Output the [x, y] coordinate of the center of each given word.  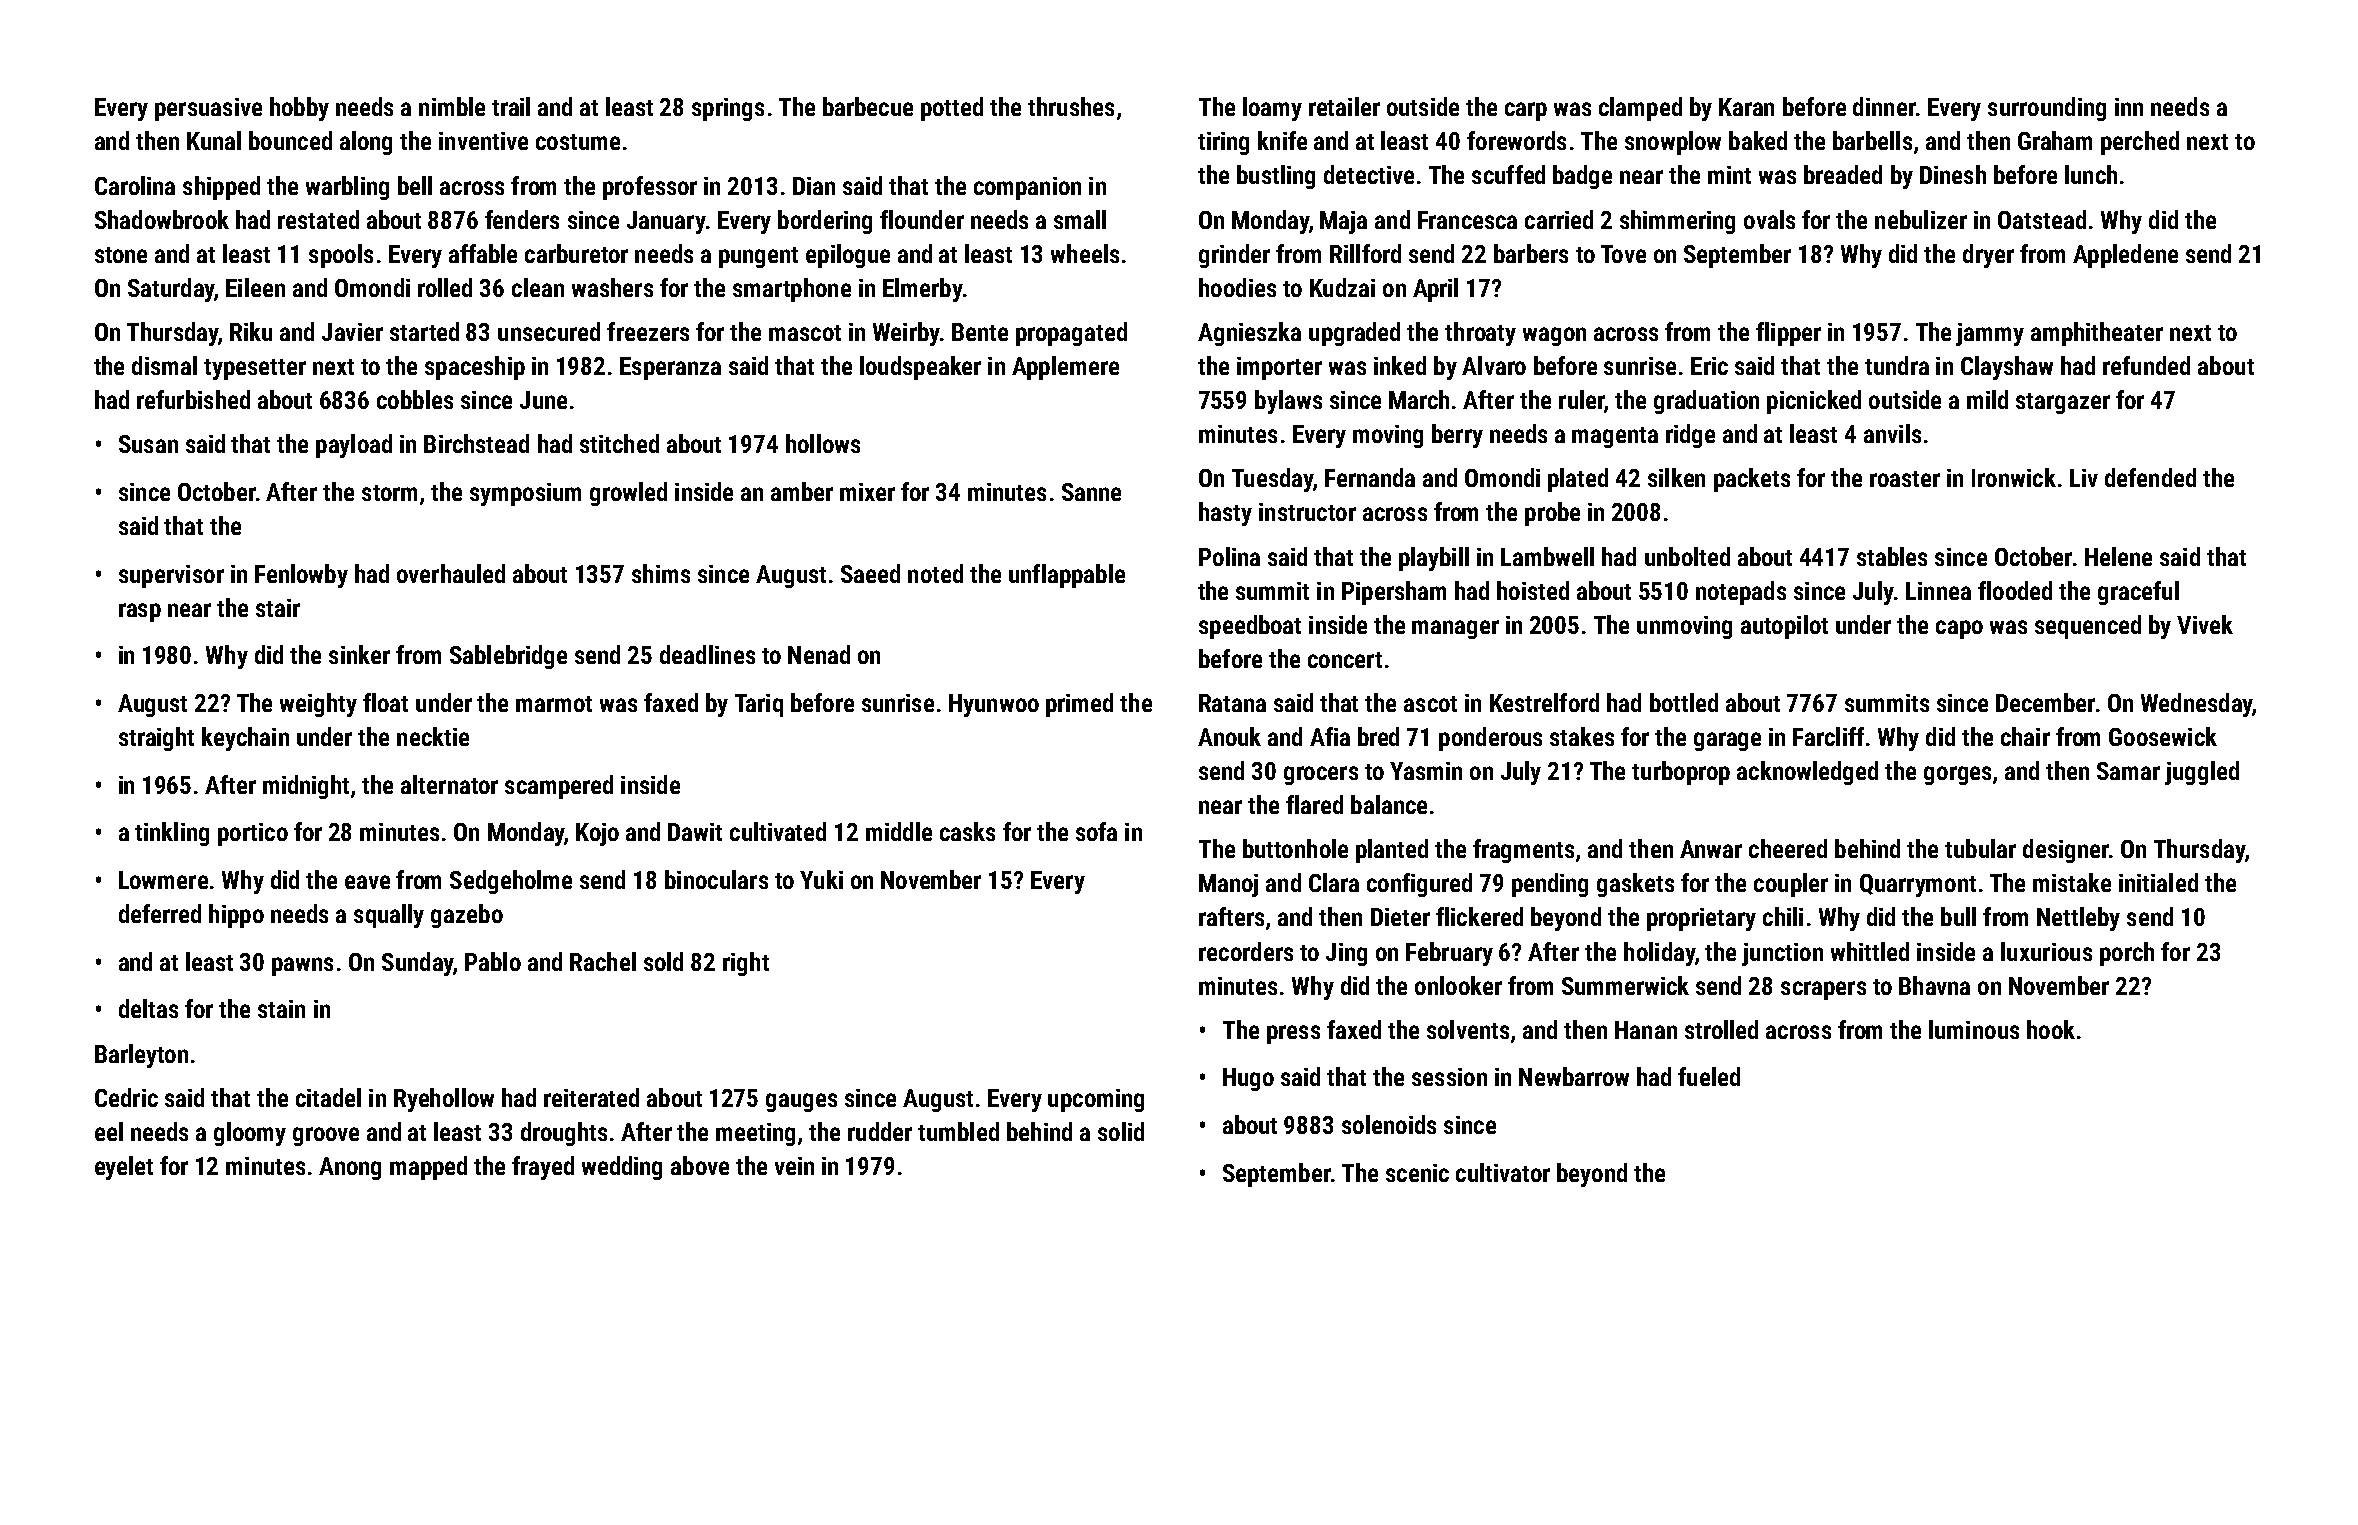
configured [1419, 885]
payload [354, 446]
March [1419, 399]
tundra [1897, 365]
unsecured [549, 331]
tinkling [172, 834]
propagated [1071, 334]
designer [2066, 851]
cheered [1788, 848]
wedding [622, 1168]
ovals [1769, 219]
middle [899, 831]
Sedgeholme [511, 882]
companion [1027, 188]
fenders [522, 219]
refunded [2146, 365]
